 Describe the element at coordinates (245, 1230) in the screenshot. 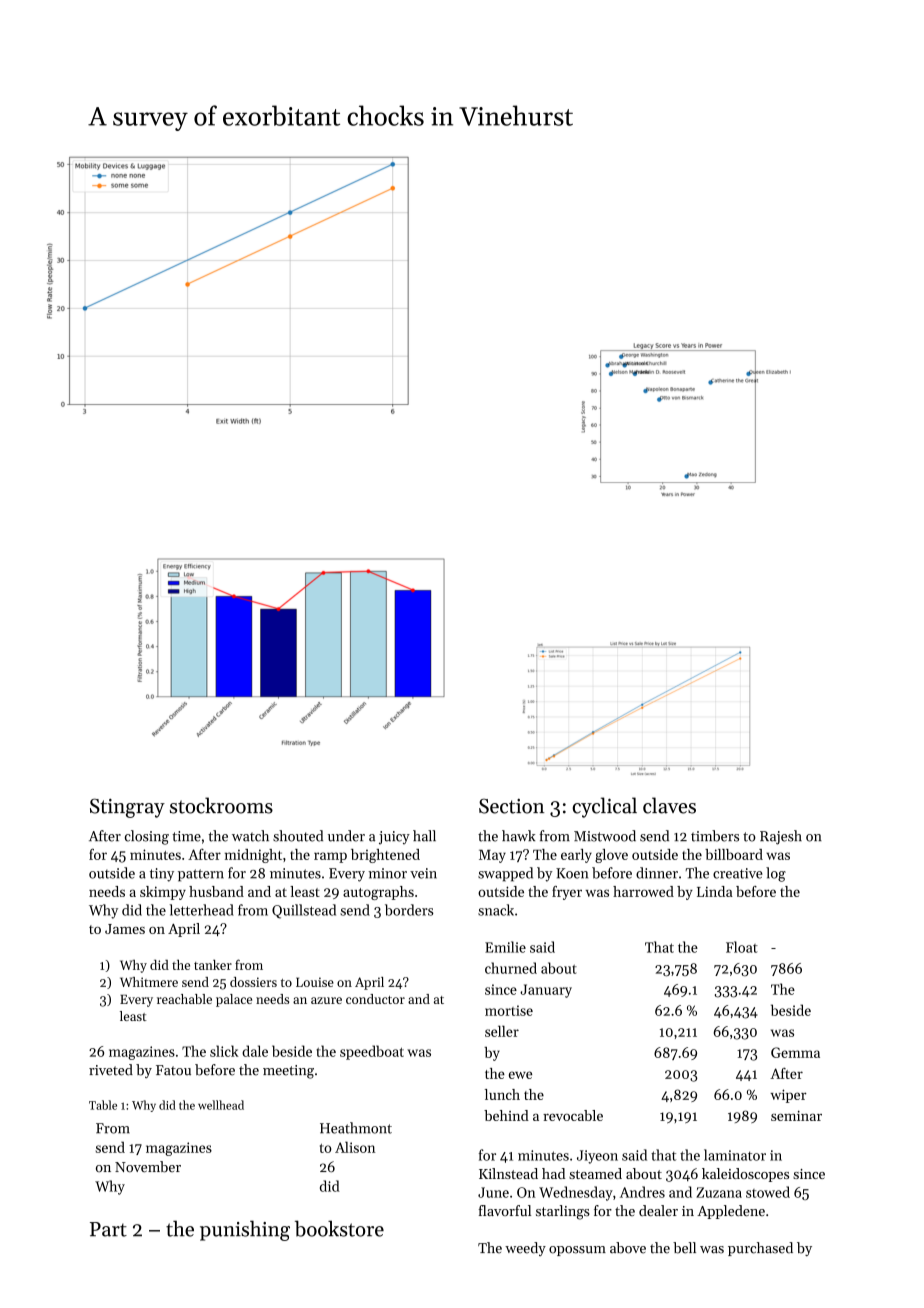

I see `punishing` at that location.
